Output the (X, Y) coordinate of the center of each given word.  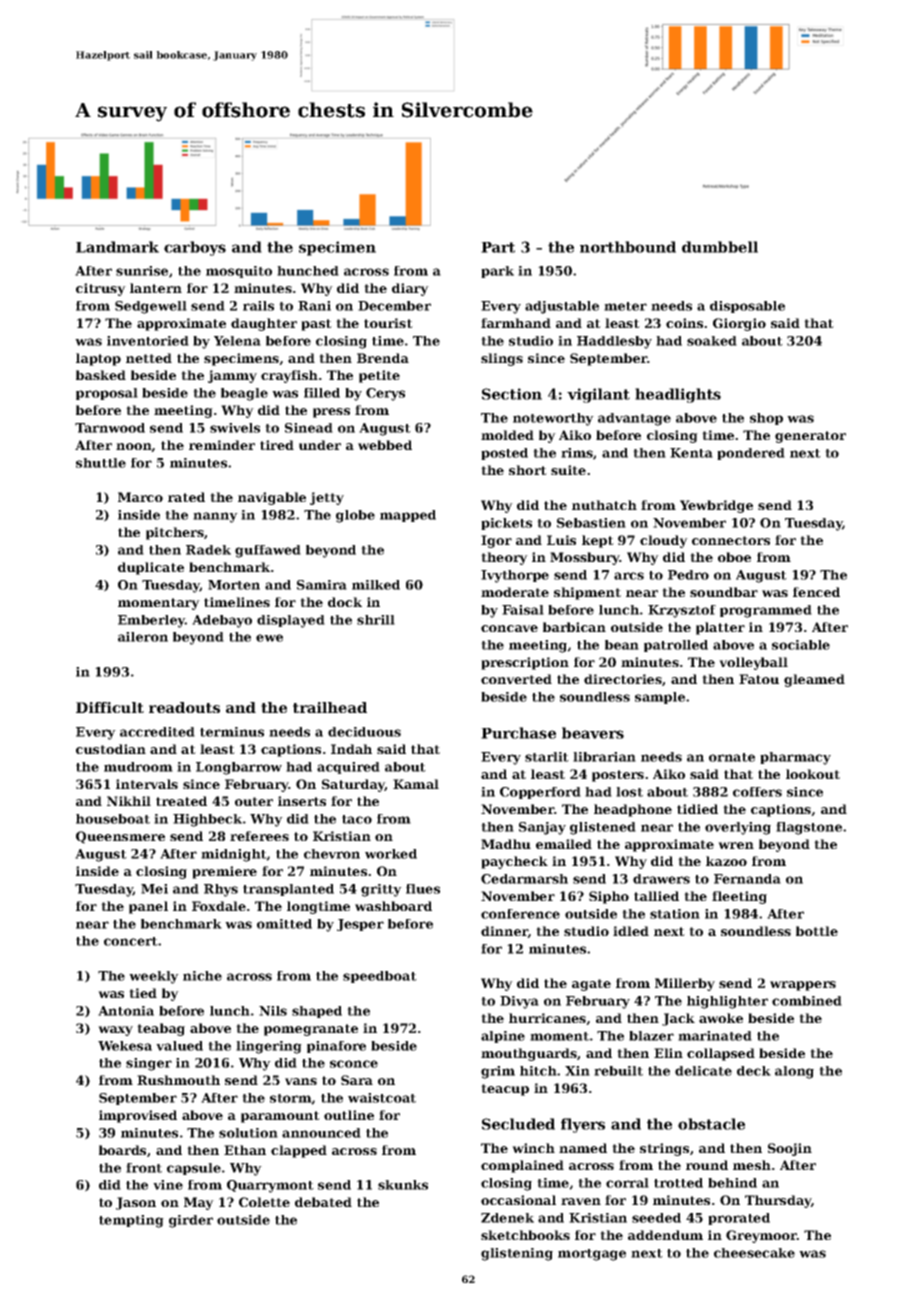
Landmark (117, 247)
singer (149, 1064)
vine (168, 1185)
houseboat (113, 819)
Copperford (540, 793)
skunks (403, 1185)
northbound (628, 247)
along (794, 1072)
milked (376, 585)
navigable (272, 498)
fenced (816, 592)
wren (736, 845)
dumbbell (720, 247)
